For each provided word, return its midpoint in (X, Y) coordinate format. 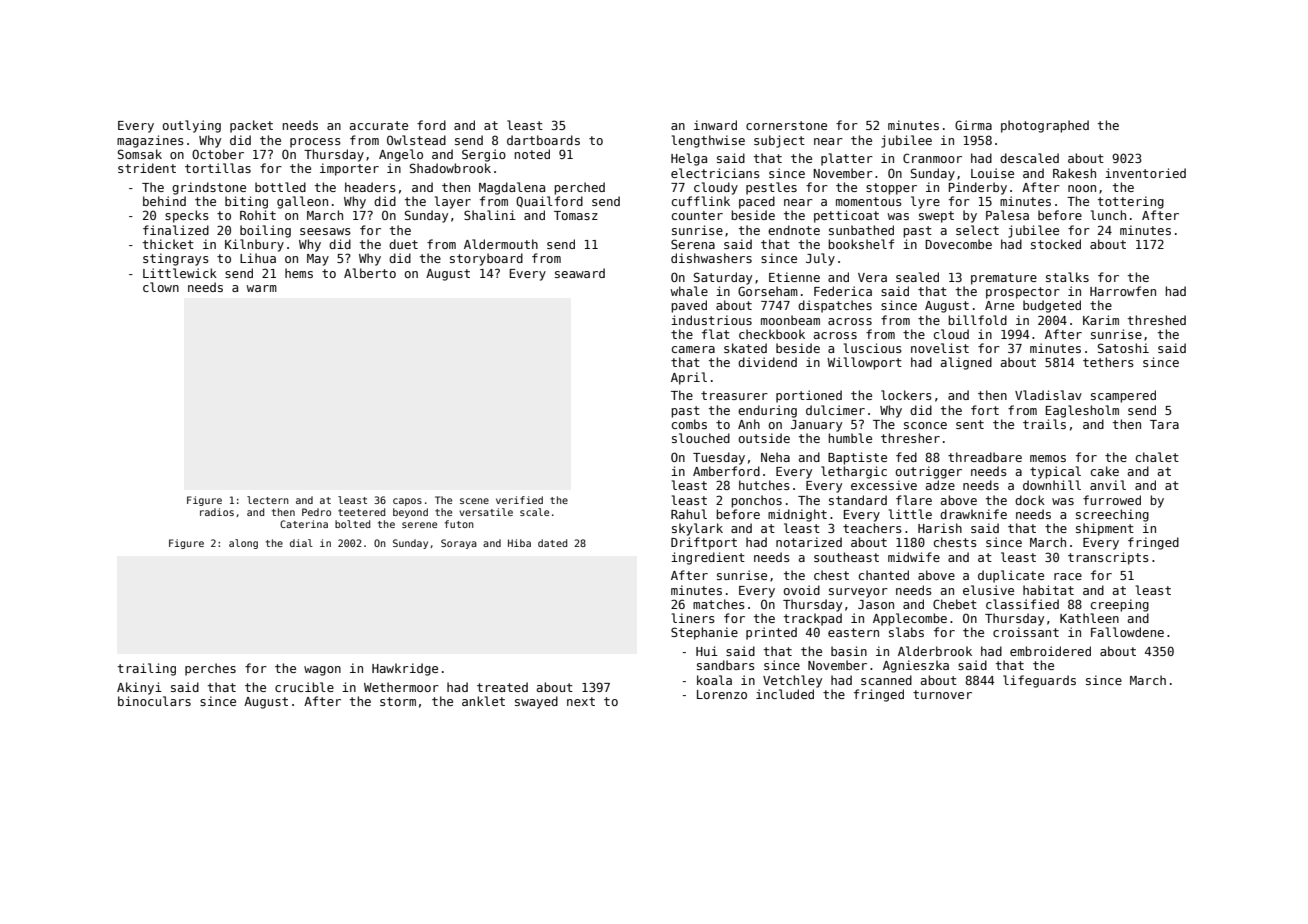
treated (502, 687)
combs (689, 424)
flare (914, 500)
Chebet (955, 604)
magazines (150, 141)
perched (579, 188)
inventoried (1145, 173)
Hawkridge (405, 669)
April (689, 378)
